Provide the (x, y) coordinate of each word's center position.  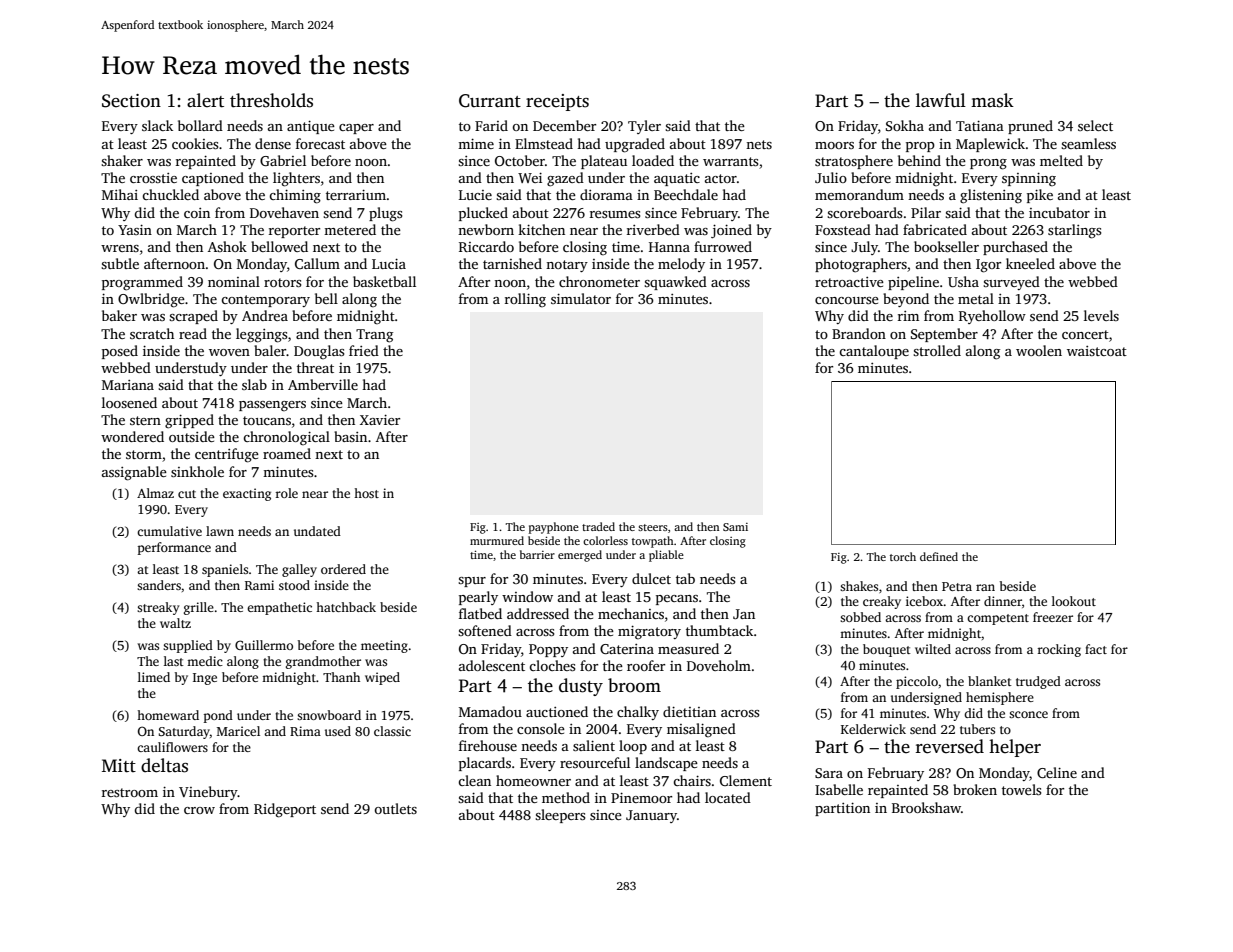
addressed (538, 613)
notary (567, 266)
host (366, 493)
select (1095, 125)
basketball (384, 281)
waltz (175, 623)
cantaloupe (874, 352)
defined (939, 556)
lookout (1074, 601)
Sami (735, 527)
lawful (941, 100)
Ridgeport (285, 810)
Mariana (128, 385)
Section (131, 101)
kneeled (1030, 263)
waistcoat (1097, 351)
